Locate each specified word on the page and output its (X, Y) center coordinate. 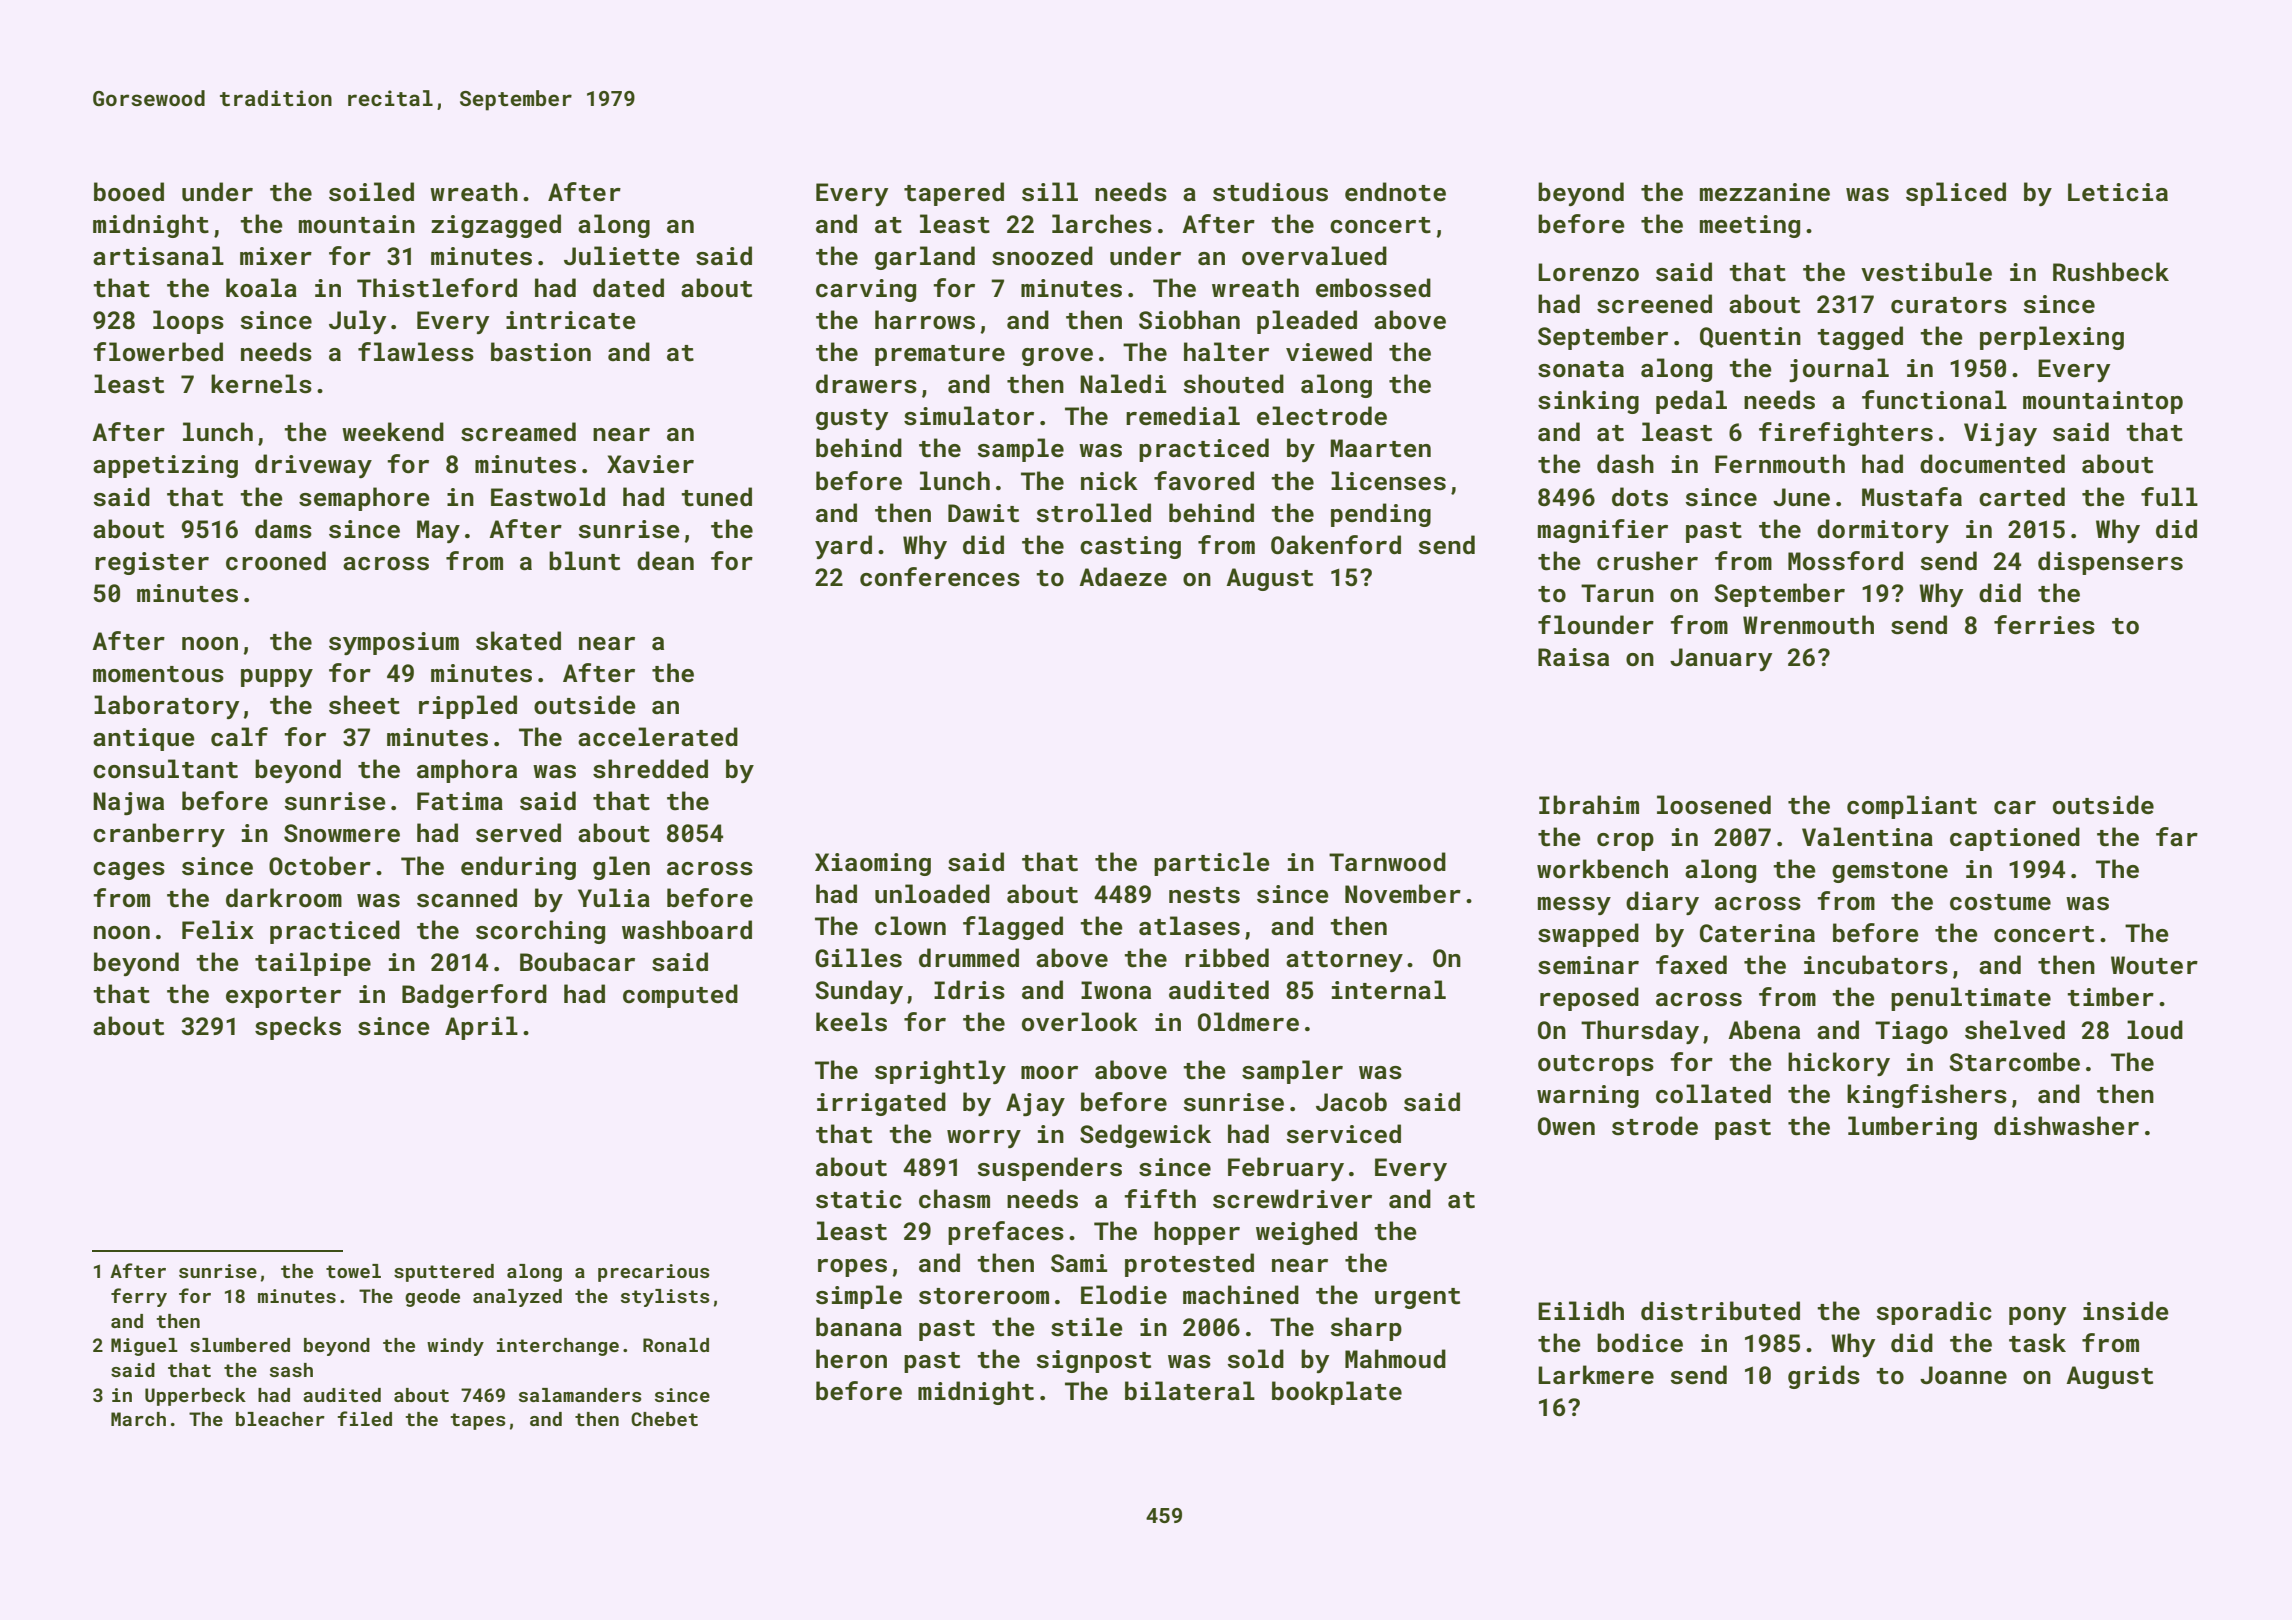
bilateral (1190, 1391)
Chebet (664, 1419)
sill (1050, 192)
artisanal (158, 256)
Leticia (2118, 192)
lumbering (1912, 1128)
